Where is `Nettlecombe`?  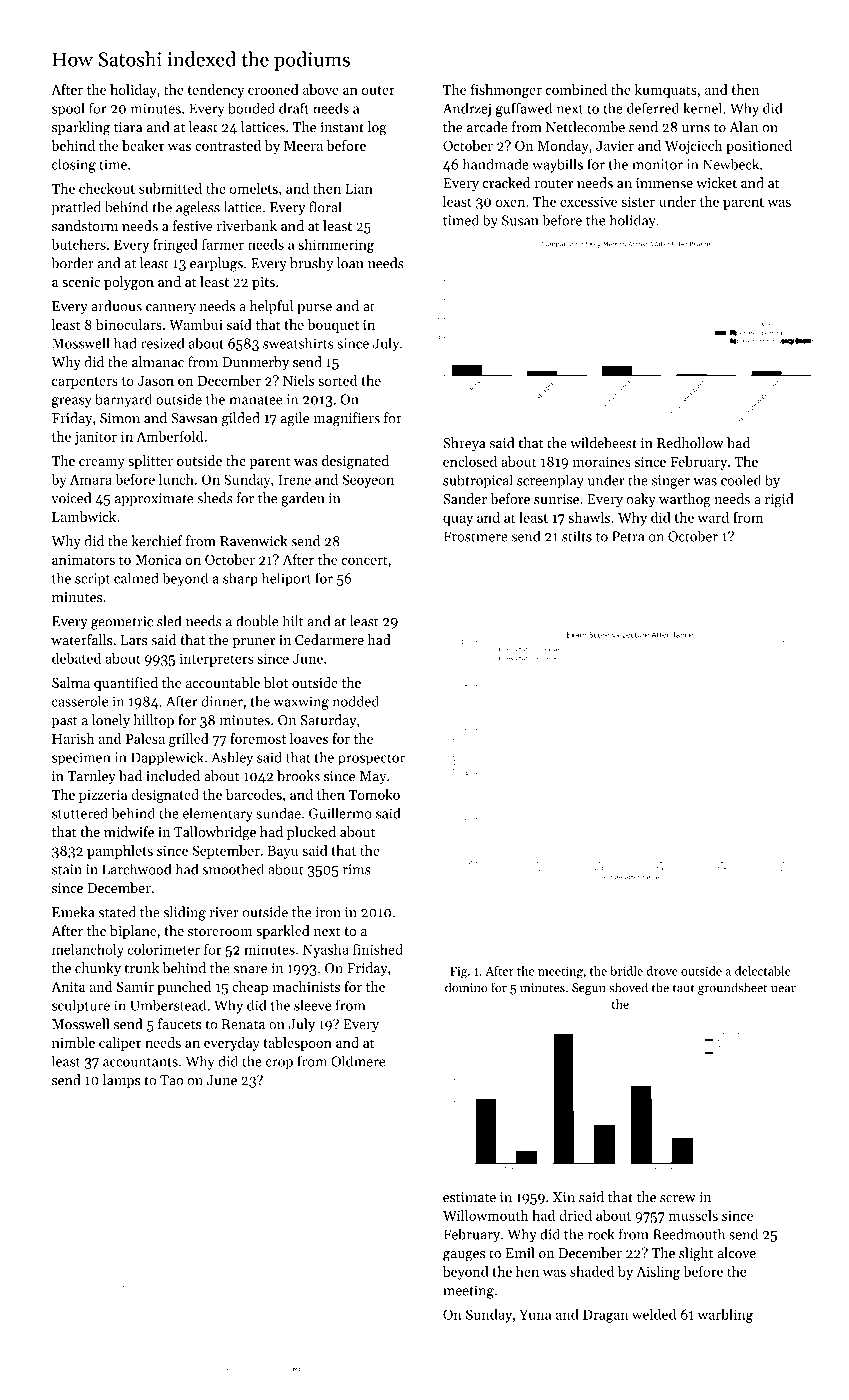 Nettlecombe is located at coordinates (585, 127).
